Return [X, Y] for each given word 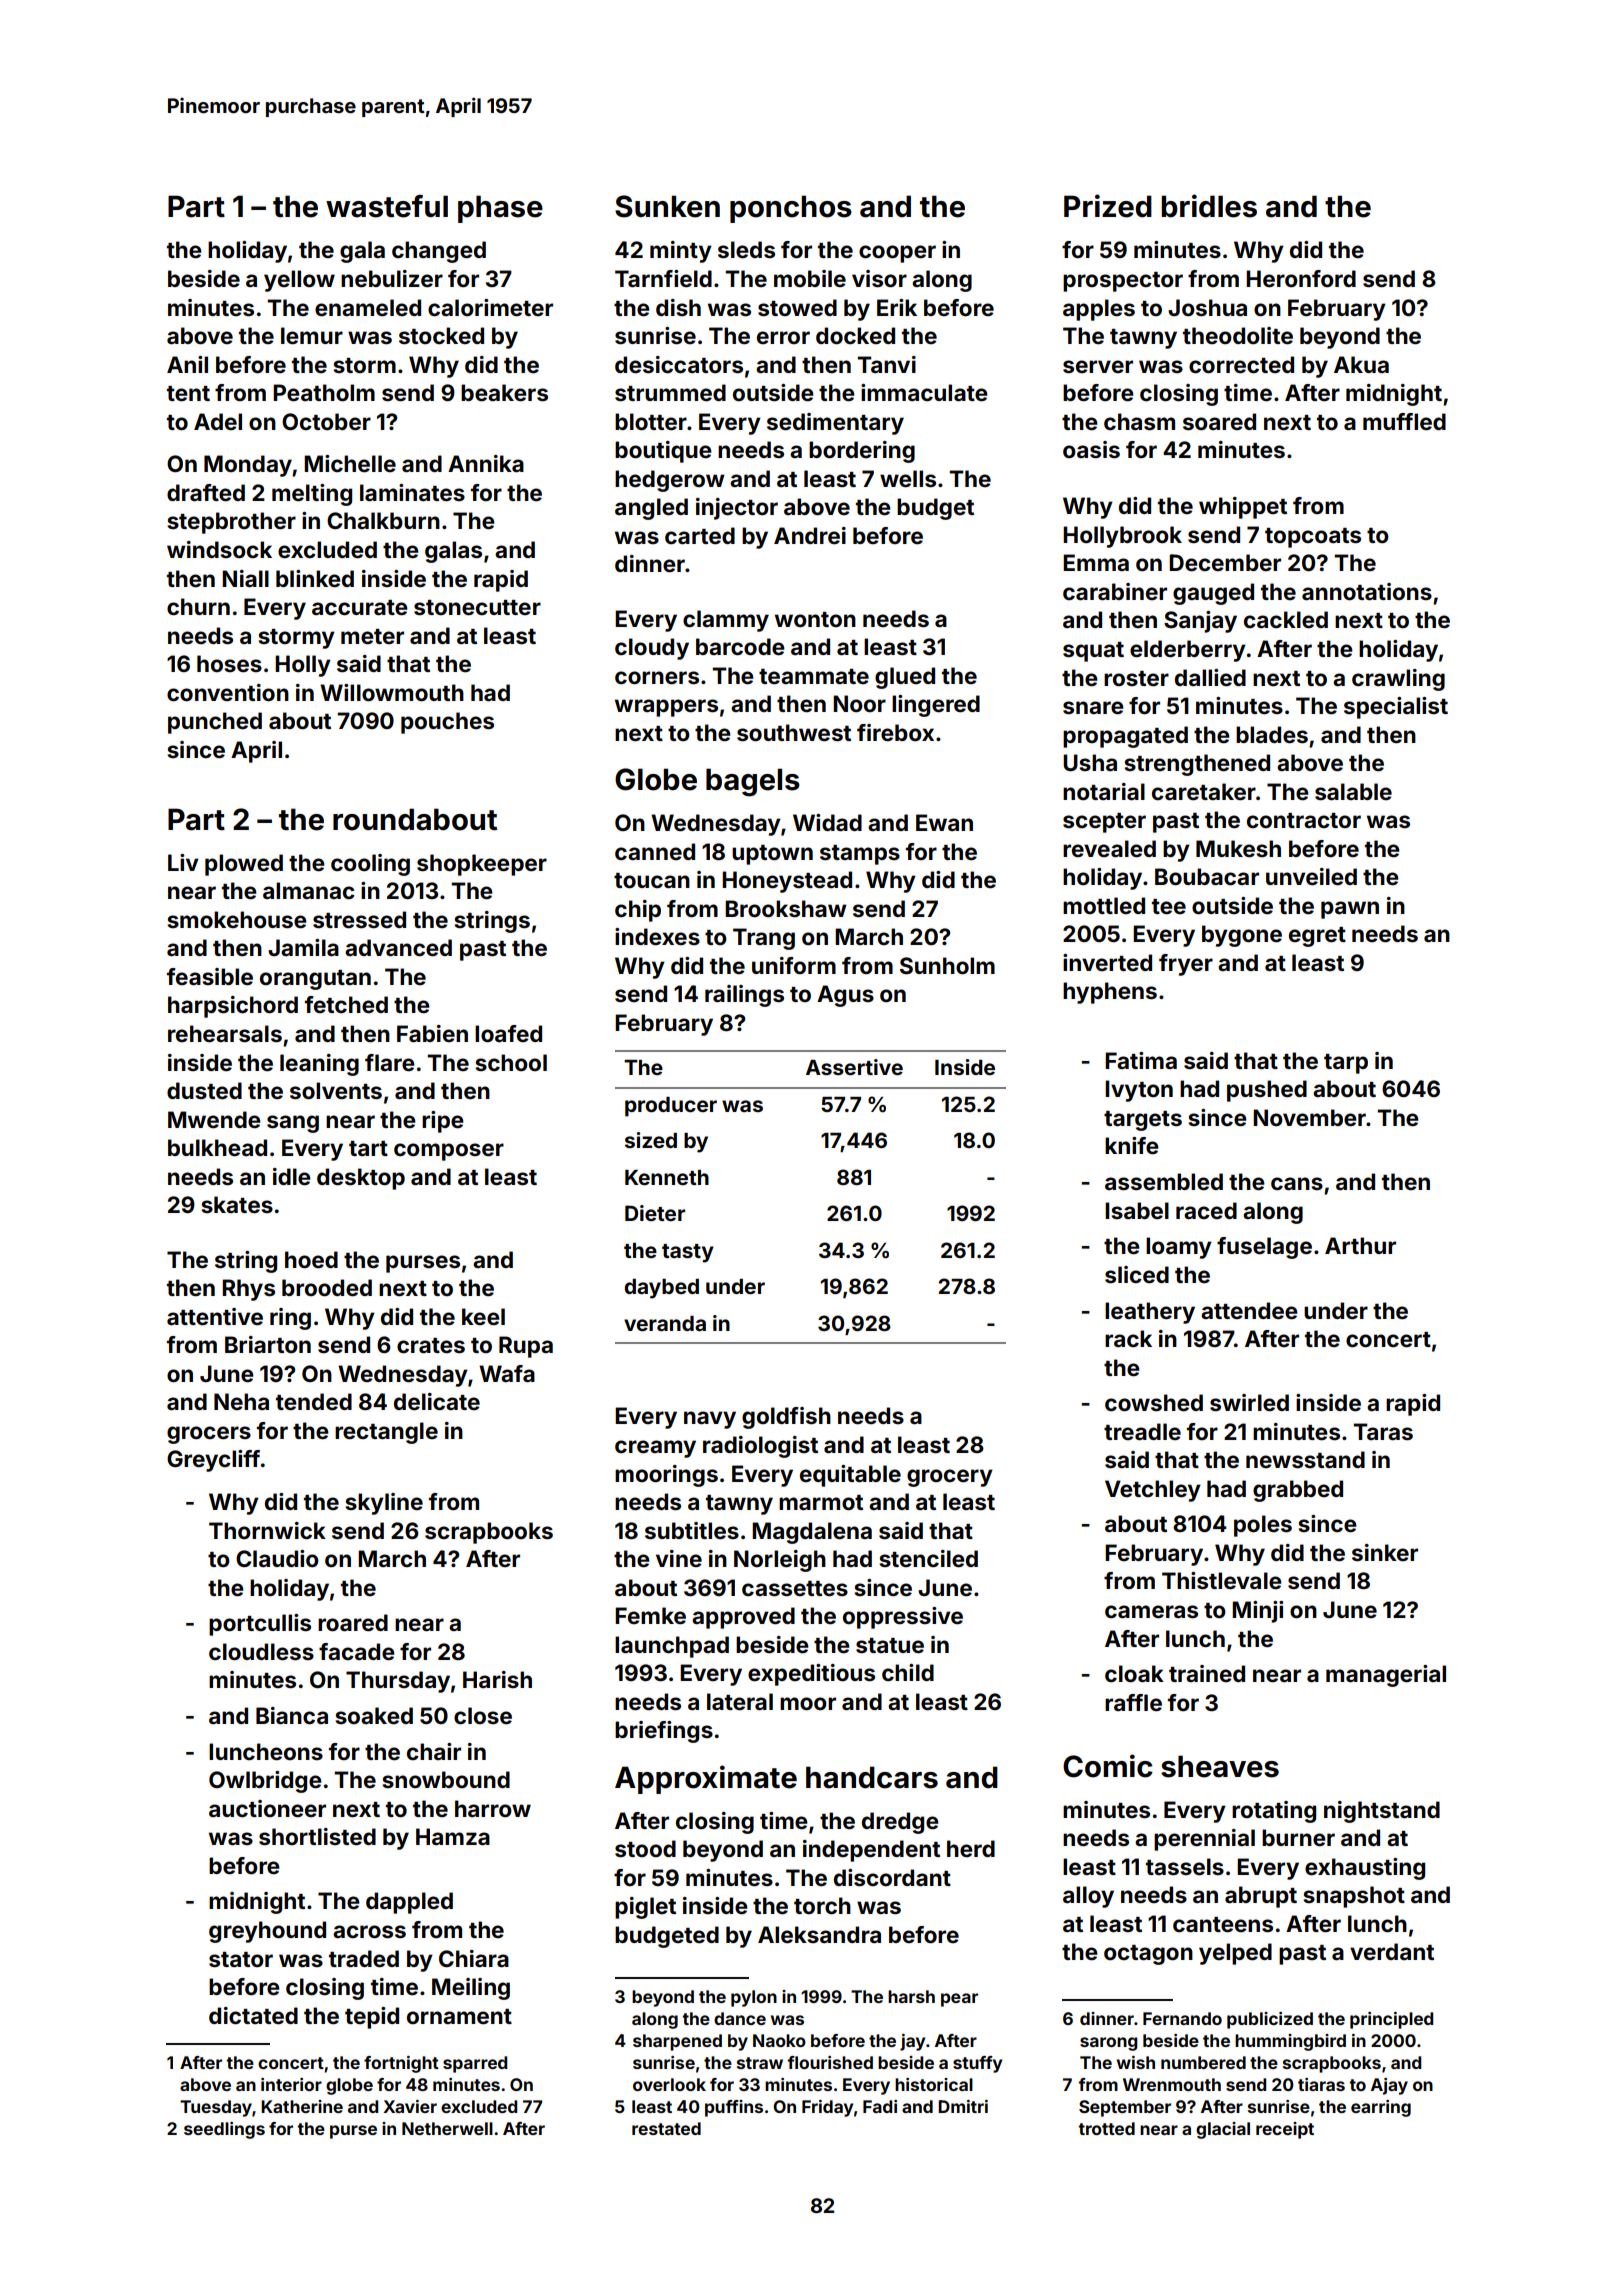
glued [905, 678]
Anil [187, 364]
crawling [1398, 680]
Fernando [1182, 2018]
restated [666, 2128]
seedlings [224, 2130]
